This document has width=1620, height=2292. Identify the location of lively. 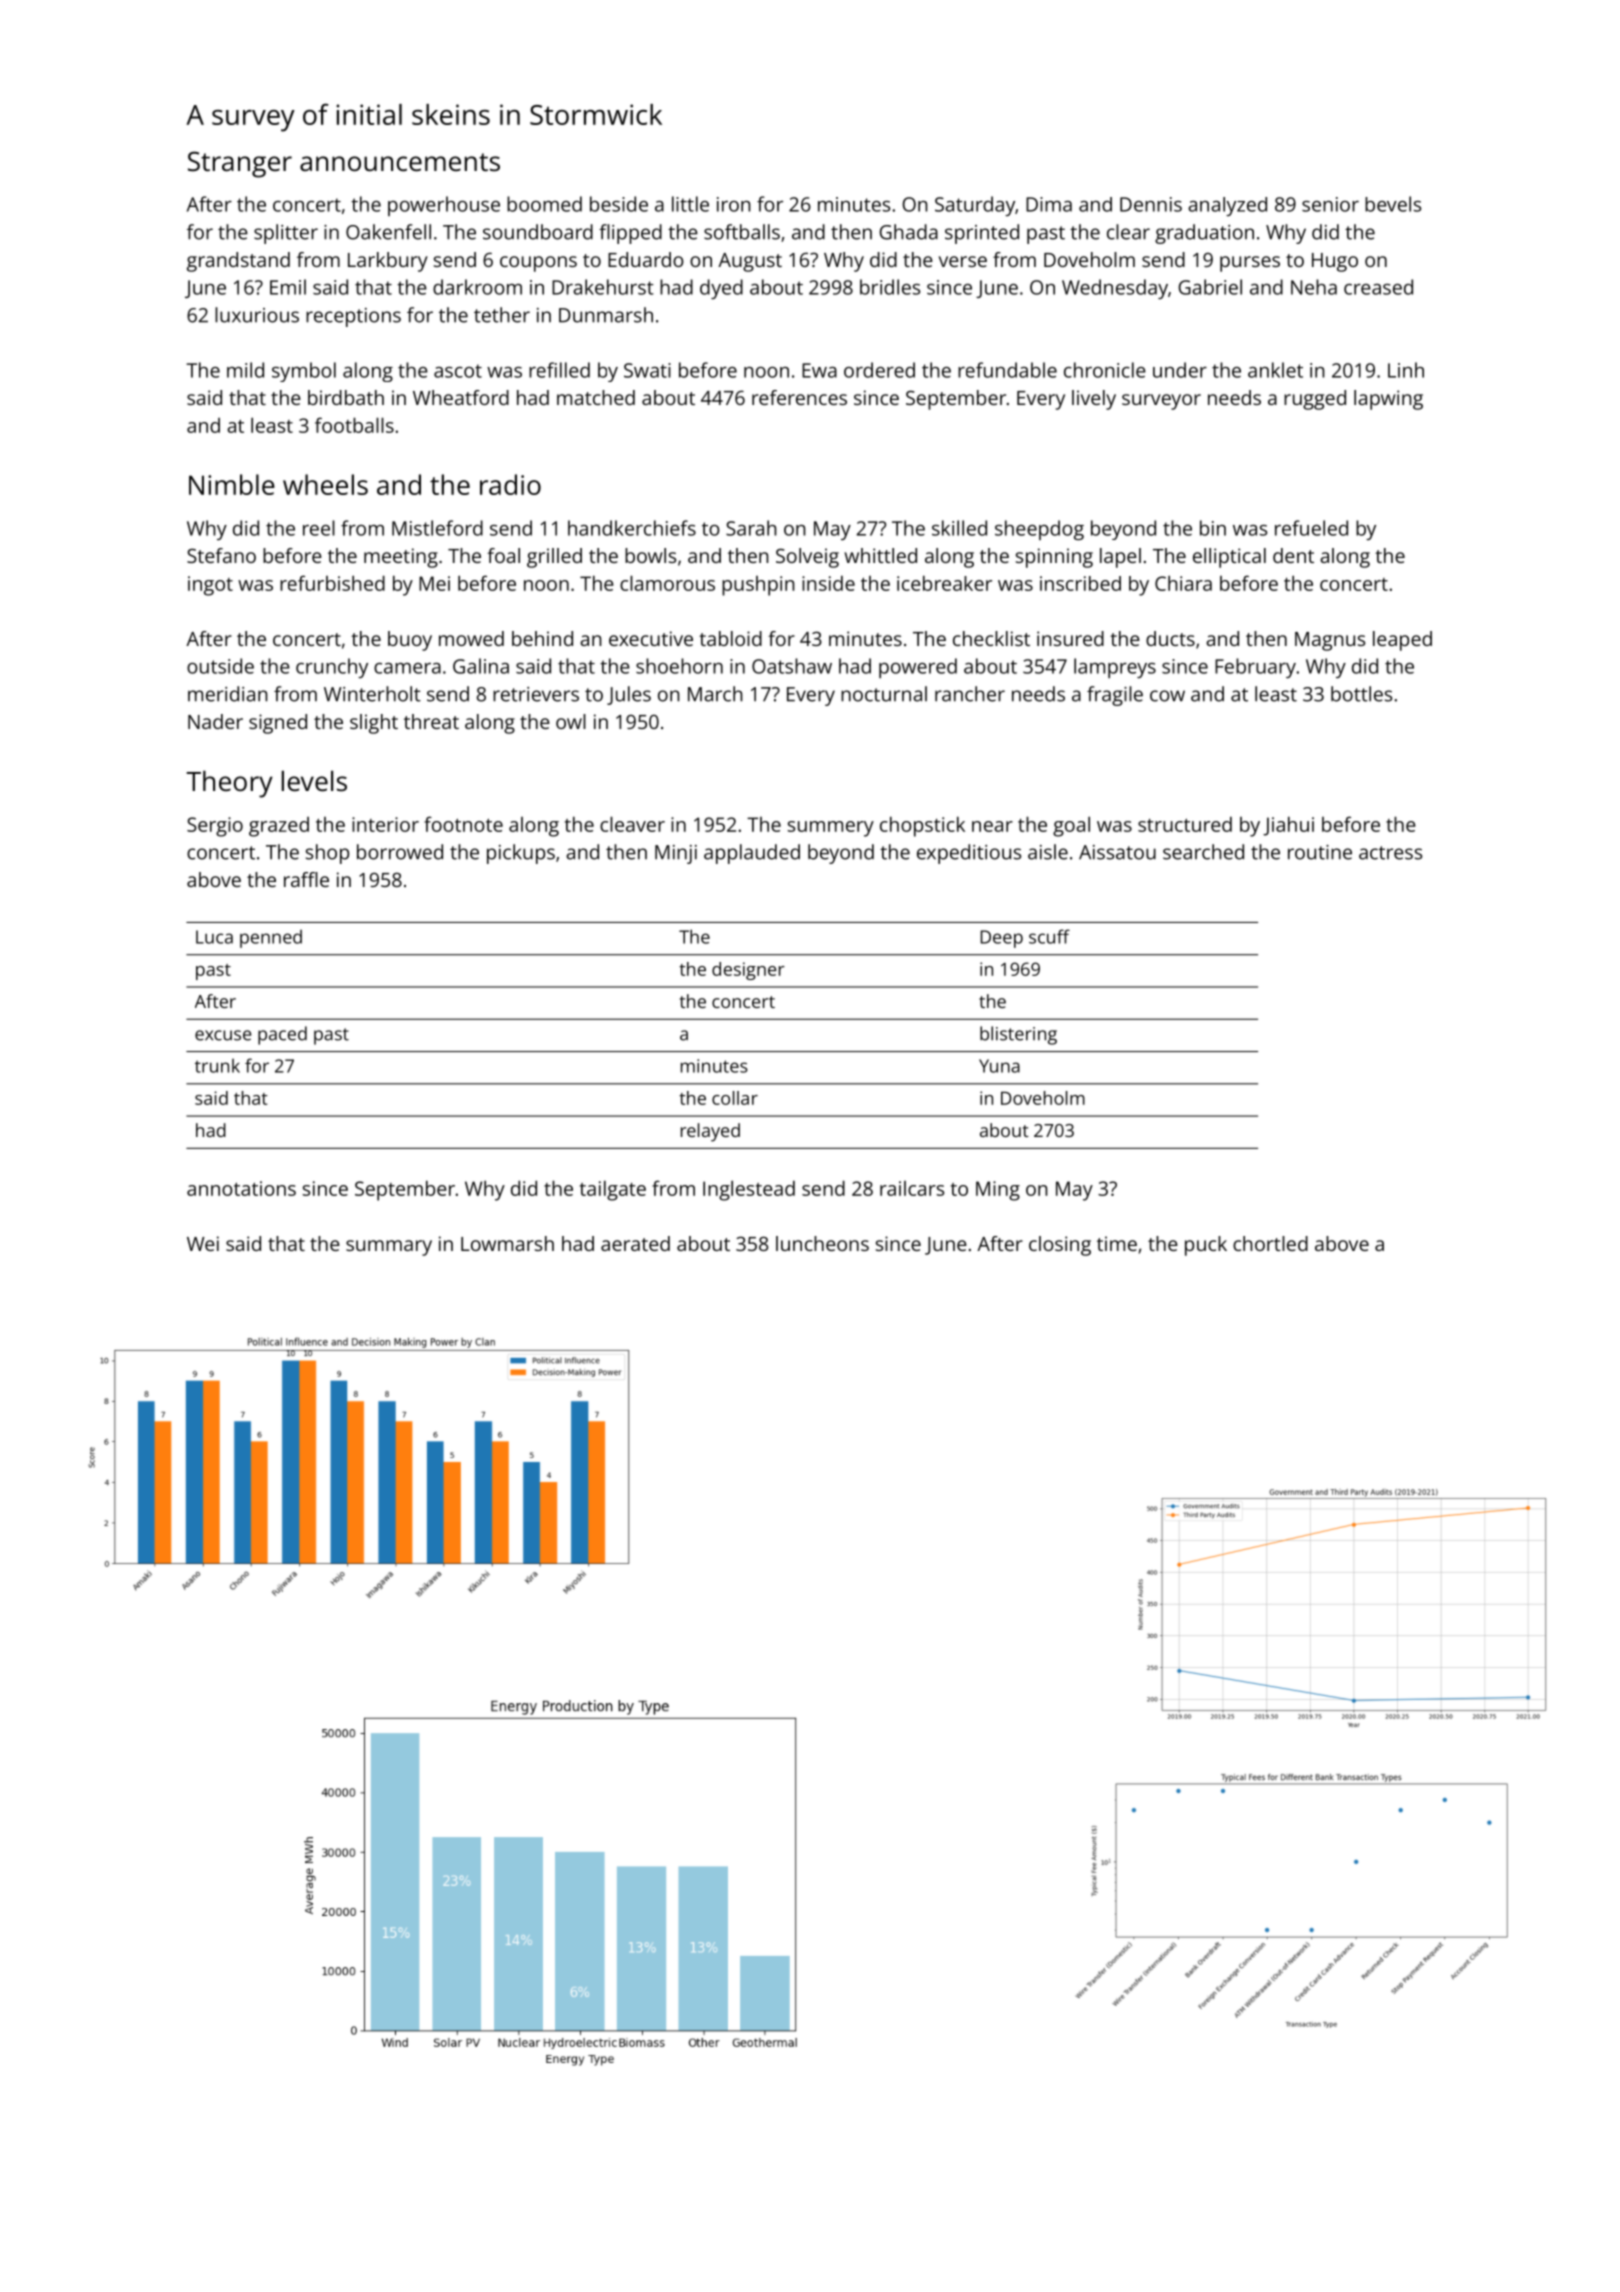
(1094, 400).
